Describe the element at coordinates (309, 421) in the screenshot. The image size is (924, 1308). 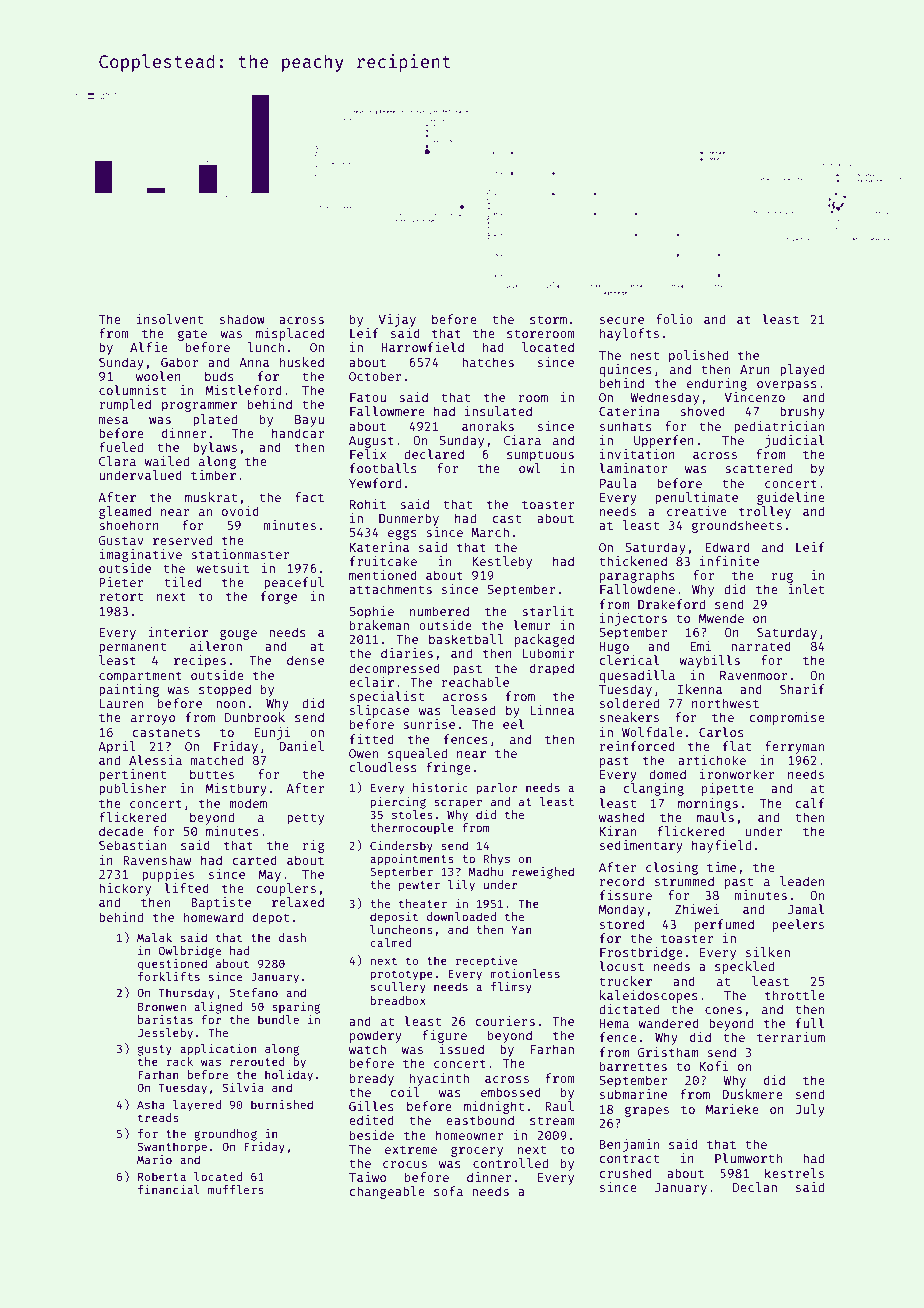
I see `Bayu` at that location.
